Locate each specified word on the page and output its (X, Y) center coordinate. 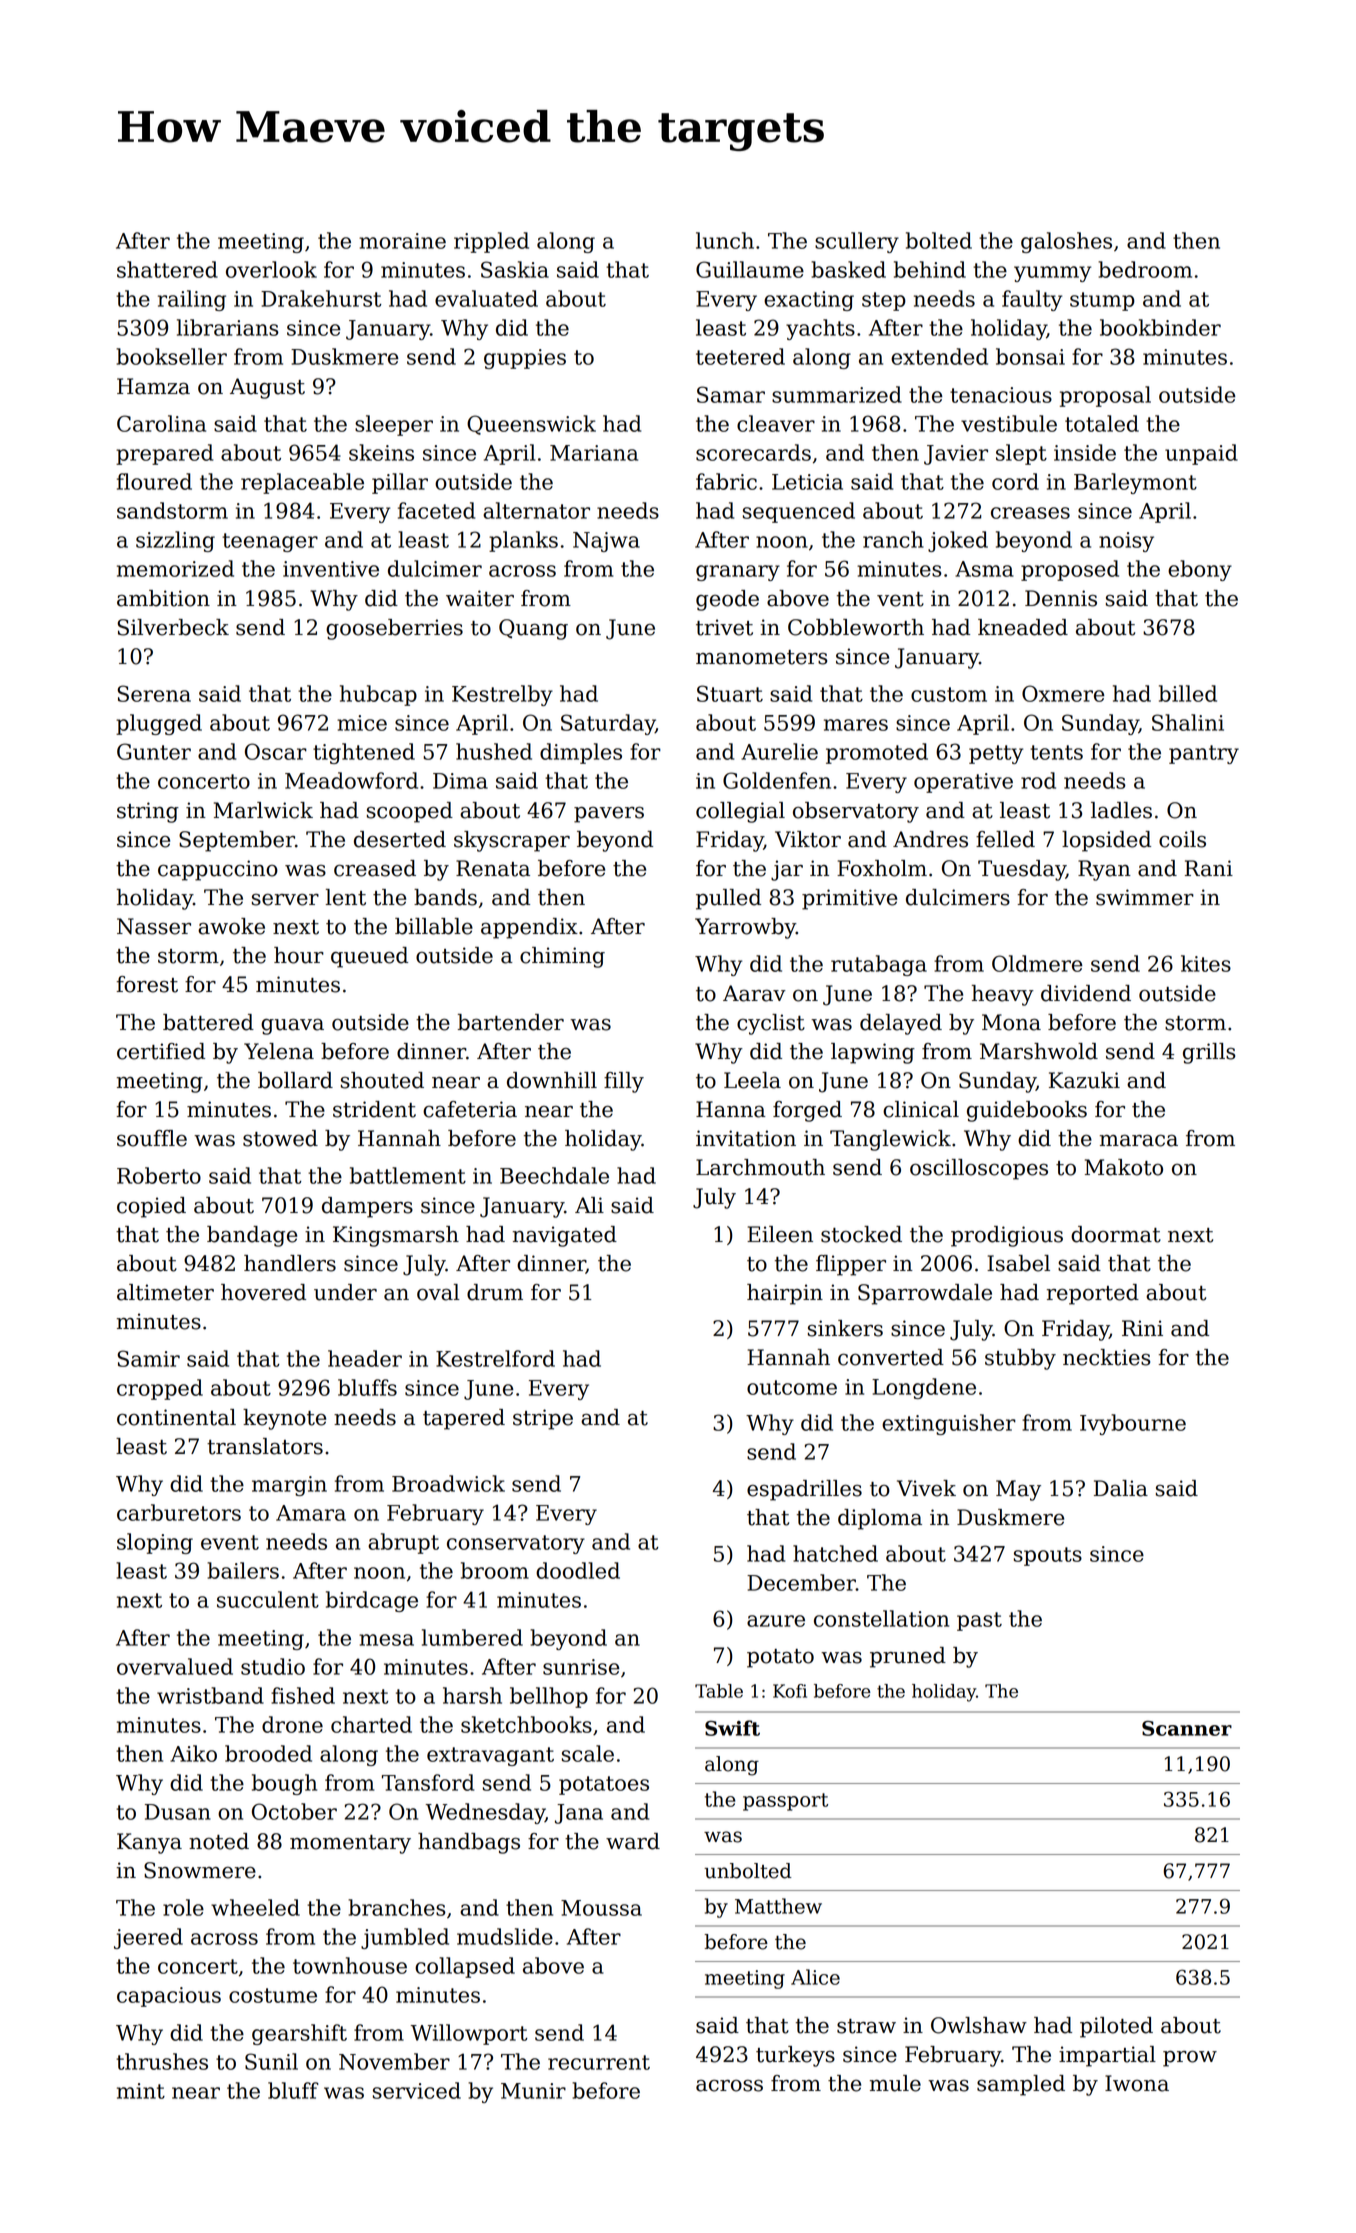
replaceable (302, 483)
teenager (270, 542)
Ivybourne (1133, 1424)
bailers (243, 1570)
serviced (417, 2090)
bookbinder (1160, 327)
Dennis (1061, 598)
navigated (565, 1236)
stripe (543, 1419)
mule (895, 2083)
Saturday (608, 724)
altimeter (165, 1292)
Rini (1142, 1328)
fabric (726, 481)
